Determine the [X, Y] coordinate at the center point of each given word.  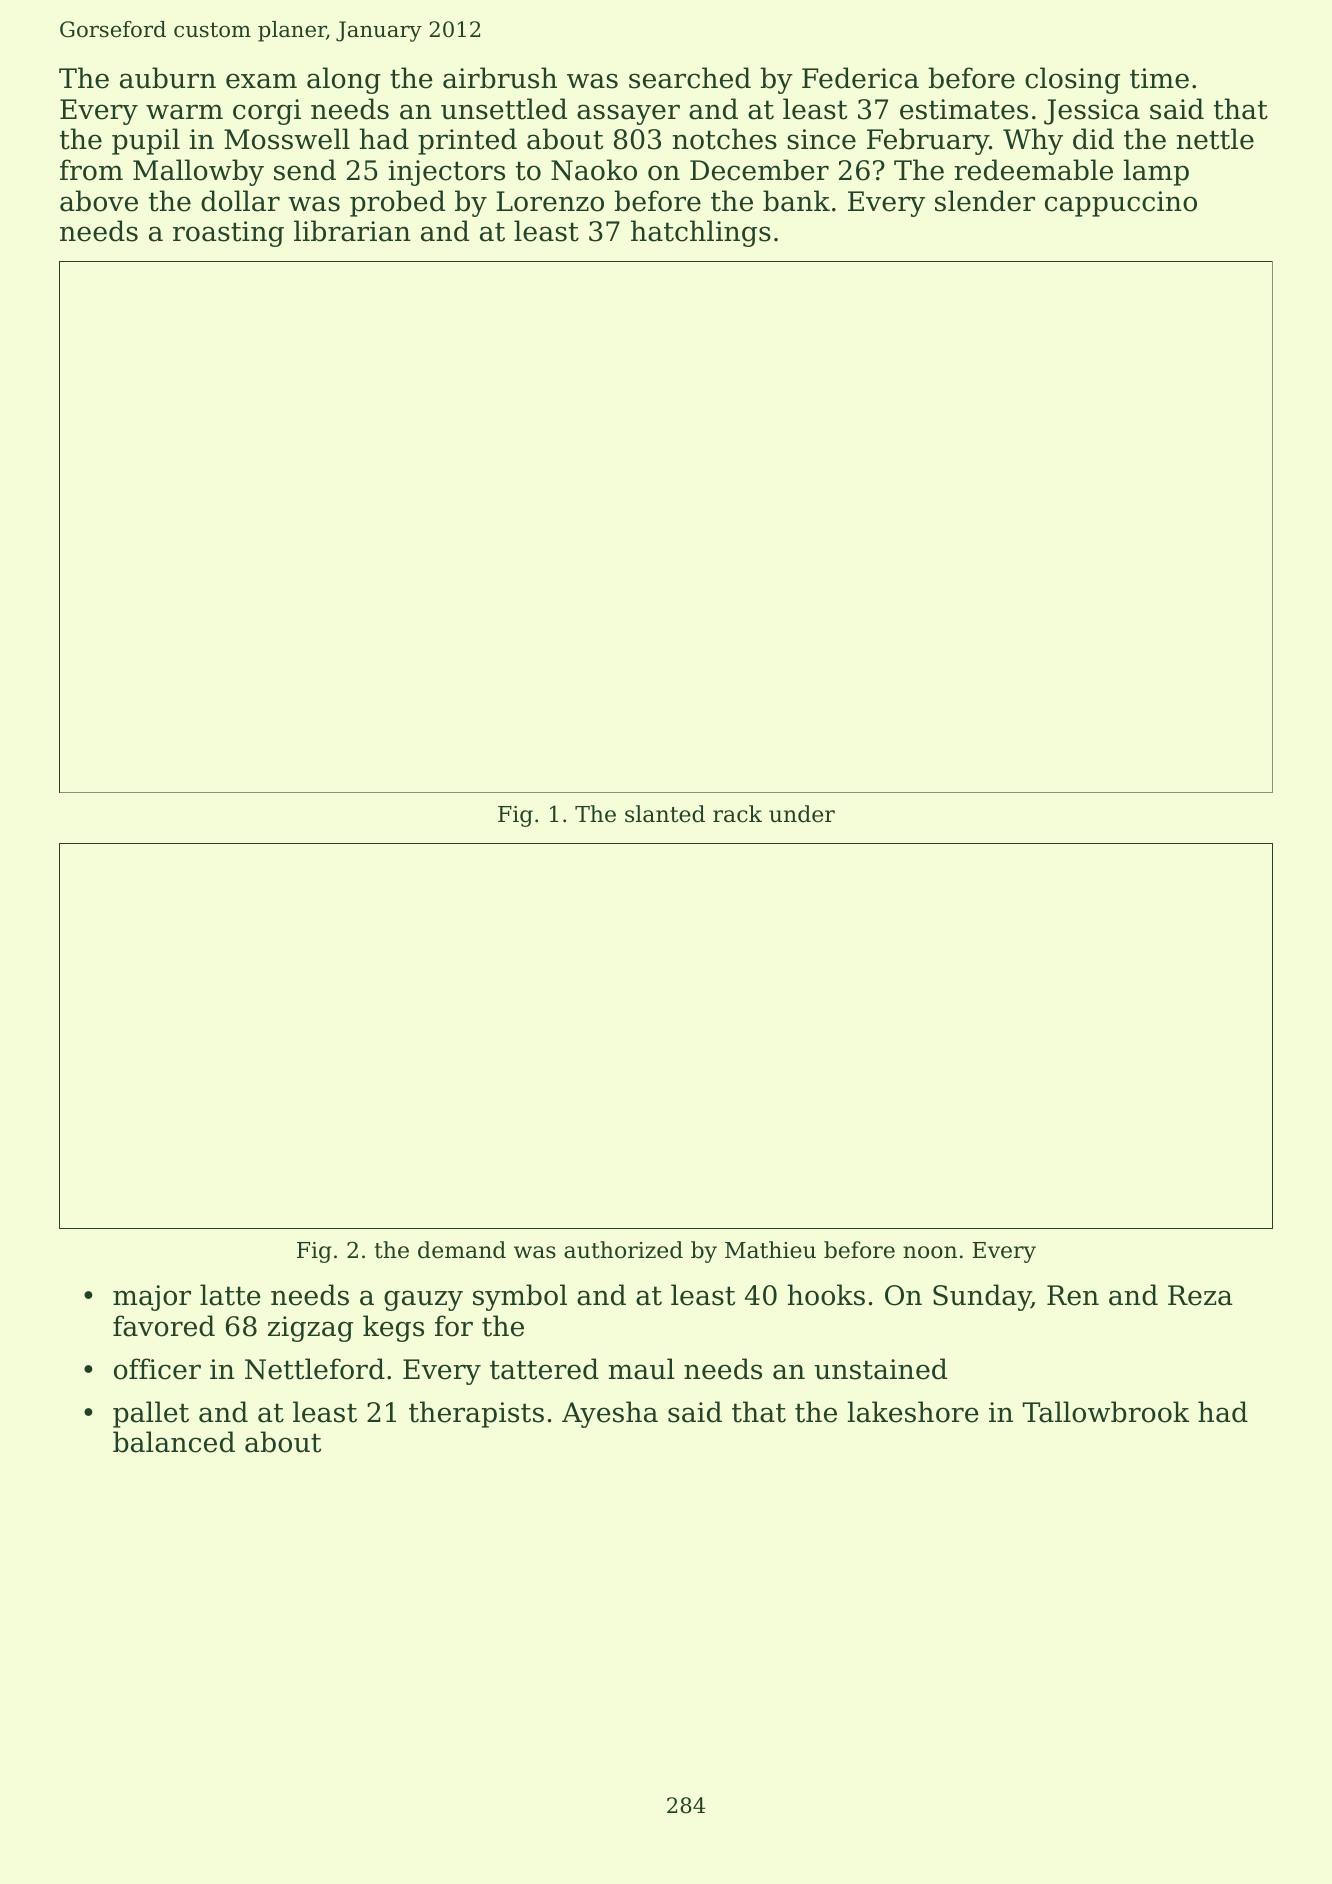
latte [230, 1295]
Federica [860, 78]
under [802, 814]
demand [462, 1250]
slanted [665, 814]
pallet [151, 1414]
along [344, 80]
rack [737, 814]
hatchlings [701, 233]
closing [1072, 80]
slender [985, 201]
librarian [352, 231]
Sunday [982, 1297]
